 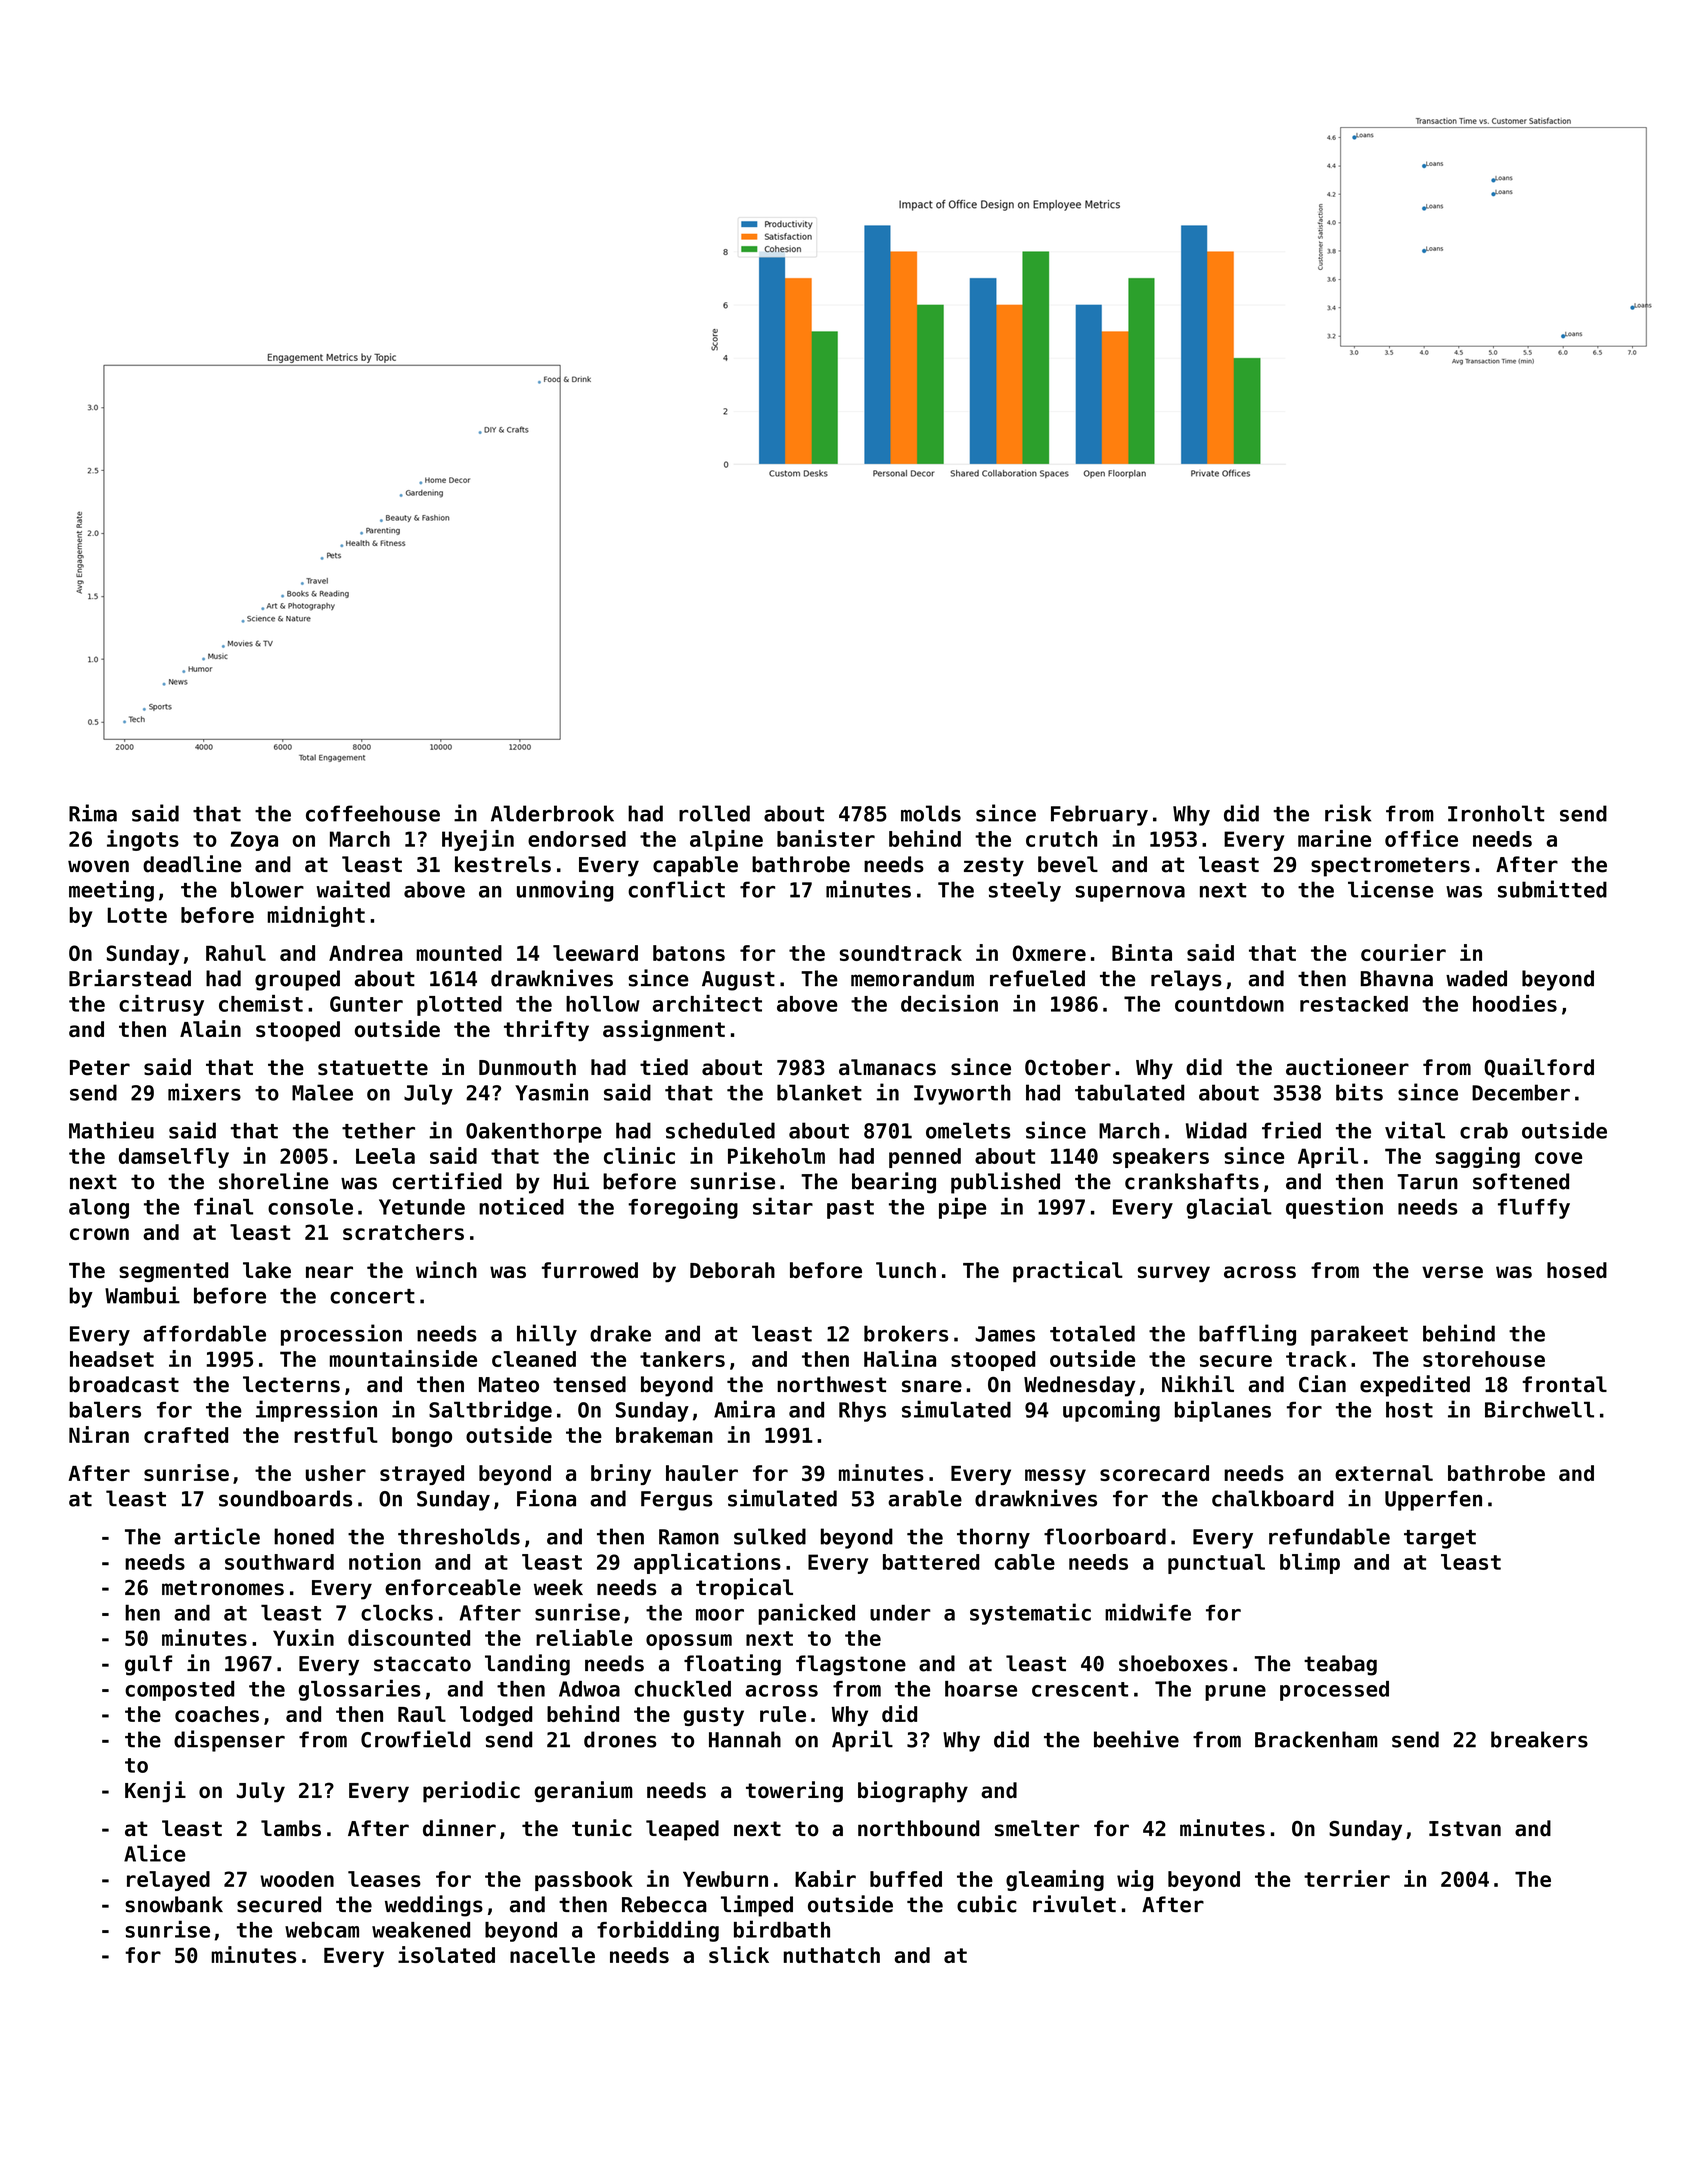 What do you see at coordinates (93, 813) in the page?
I see `Rima` at bounding box center [93, 813].
